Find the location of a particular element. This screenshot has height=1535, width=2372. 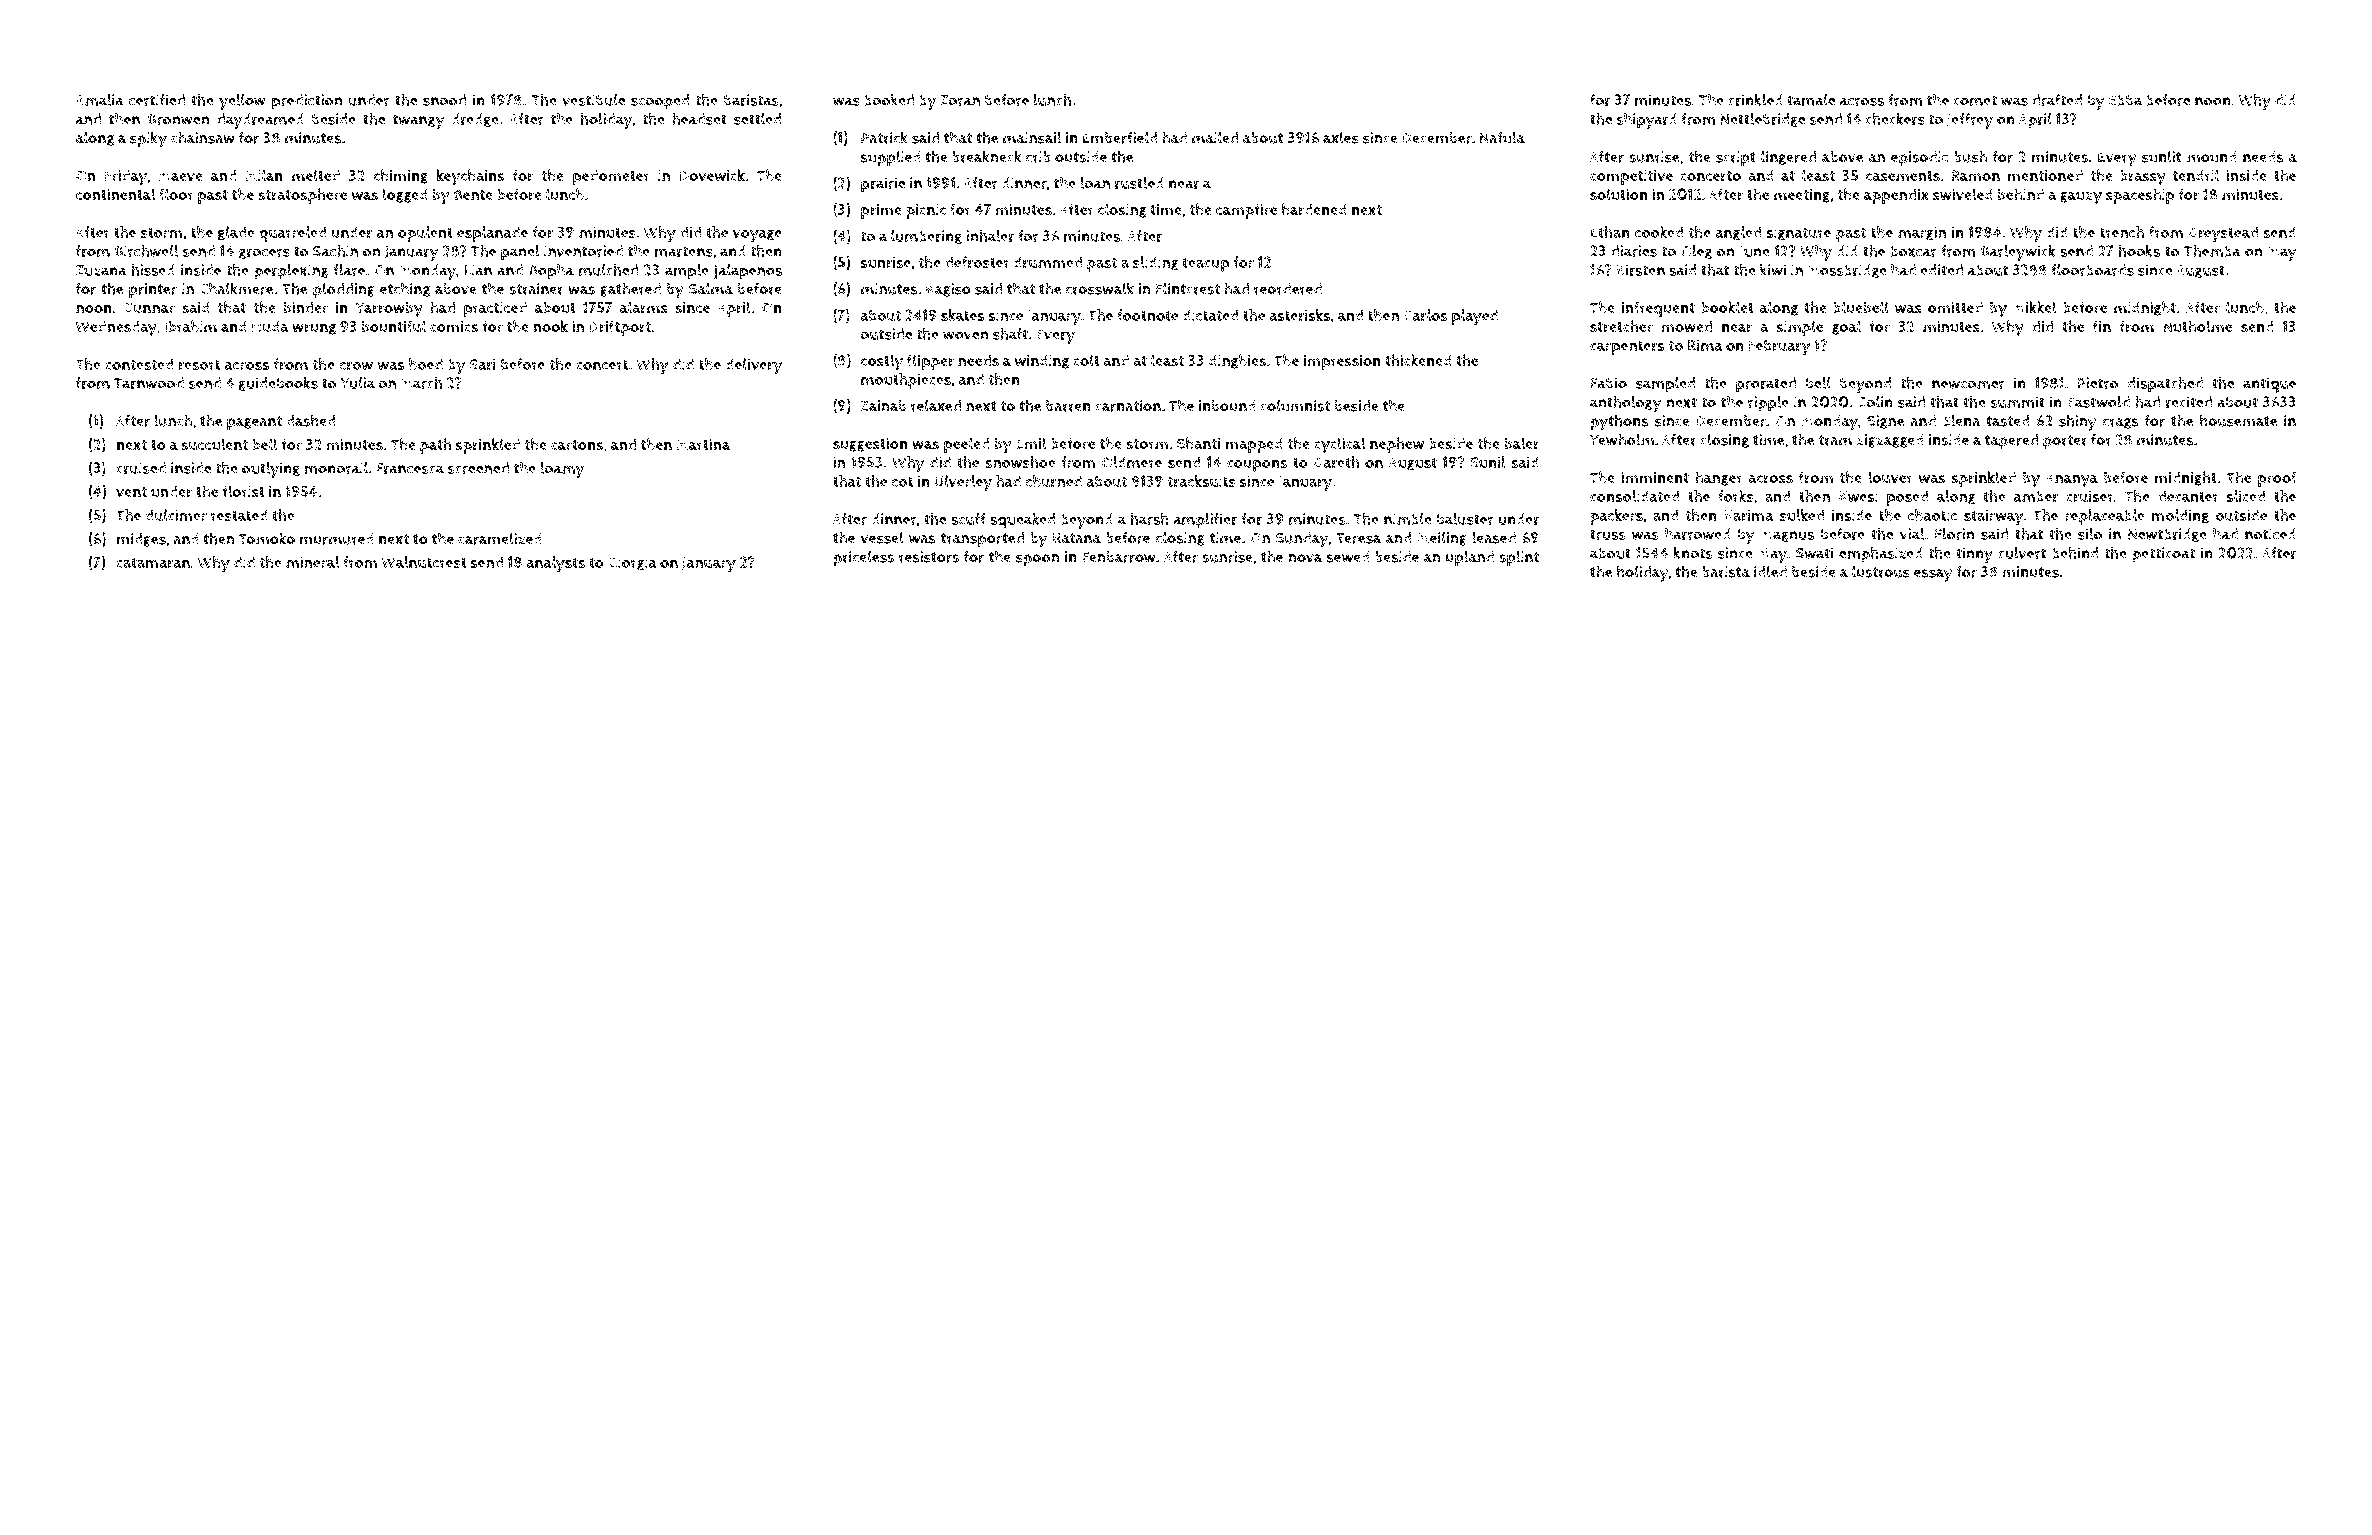

Ebba is located at coordinates (2125, 100).
